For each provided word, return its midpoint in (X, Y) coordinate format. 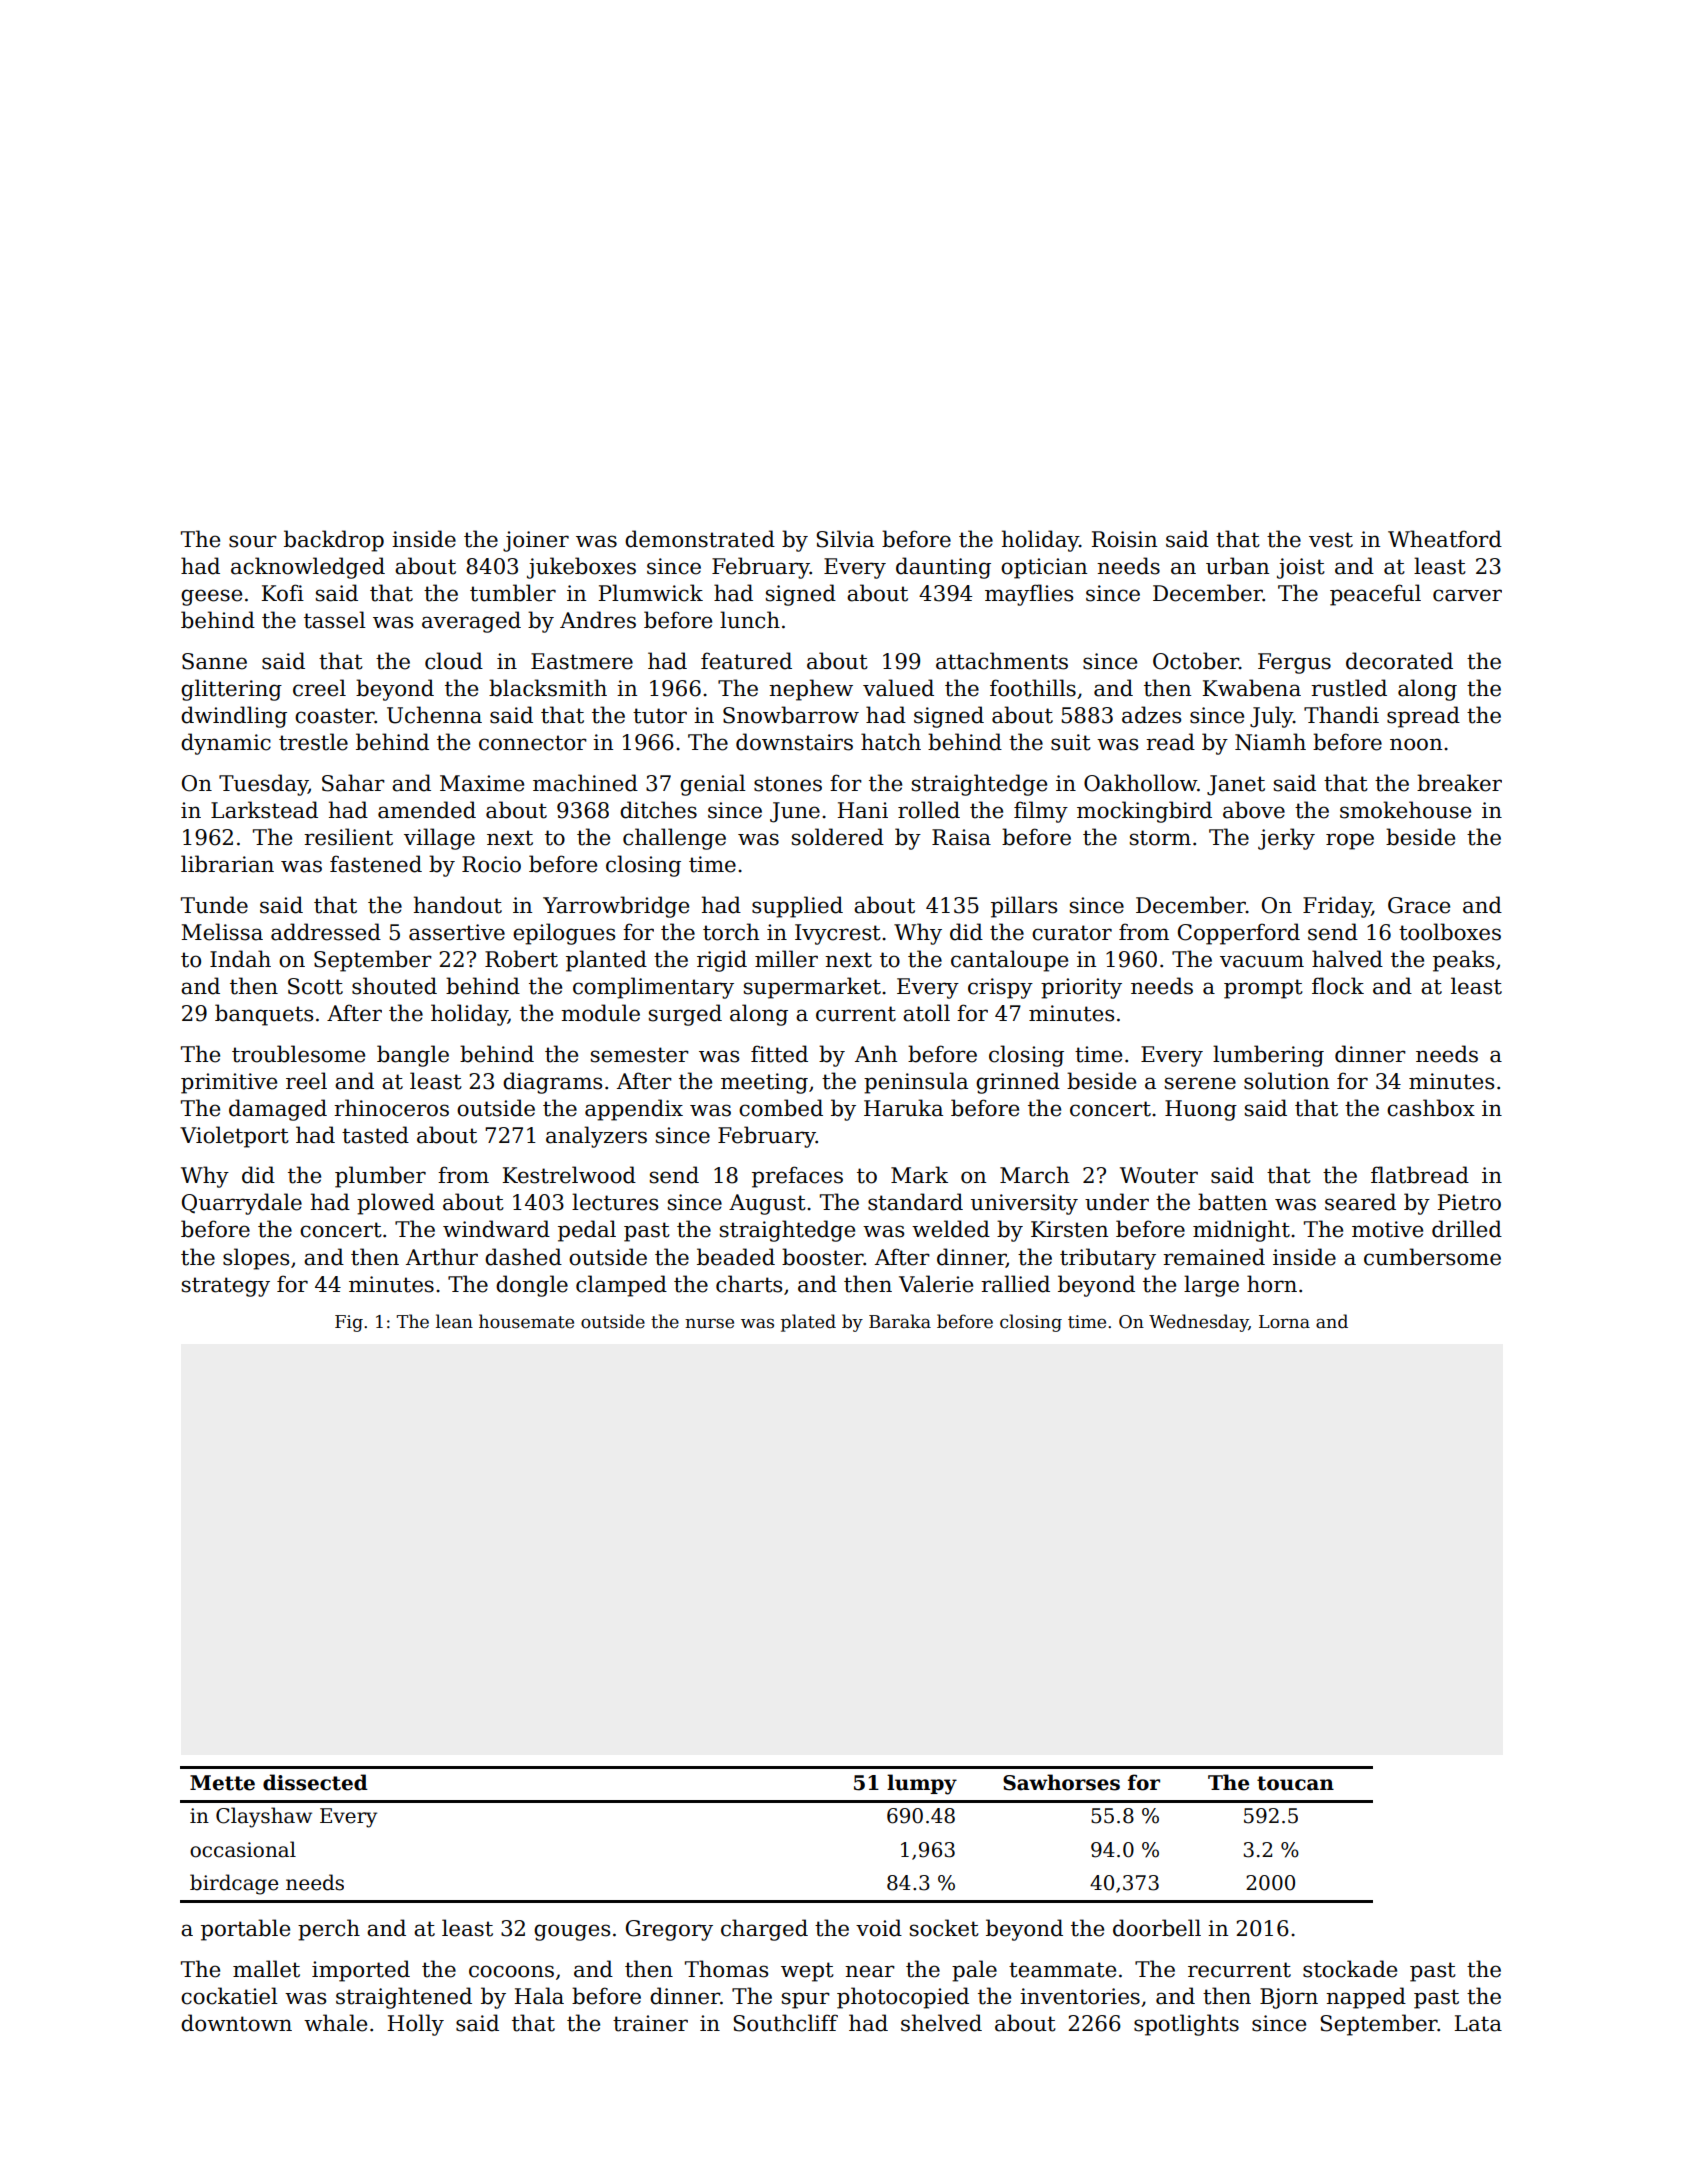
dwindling (234, 717)
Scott (315, 986)
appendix (634, 1110)
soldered (838, 837)
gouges (572, 1932)
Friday (1337, 907)
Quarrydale (242, 1204)
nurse (709, 1323)
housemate (526, 1321)
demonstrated (700, 539)
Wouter (1159, 1175)
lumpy (922, 1784)
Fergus (1294, 663)
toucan (1295, 1783)
